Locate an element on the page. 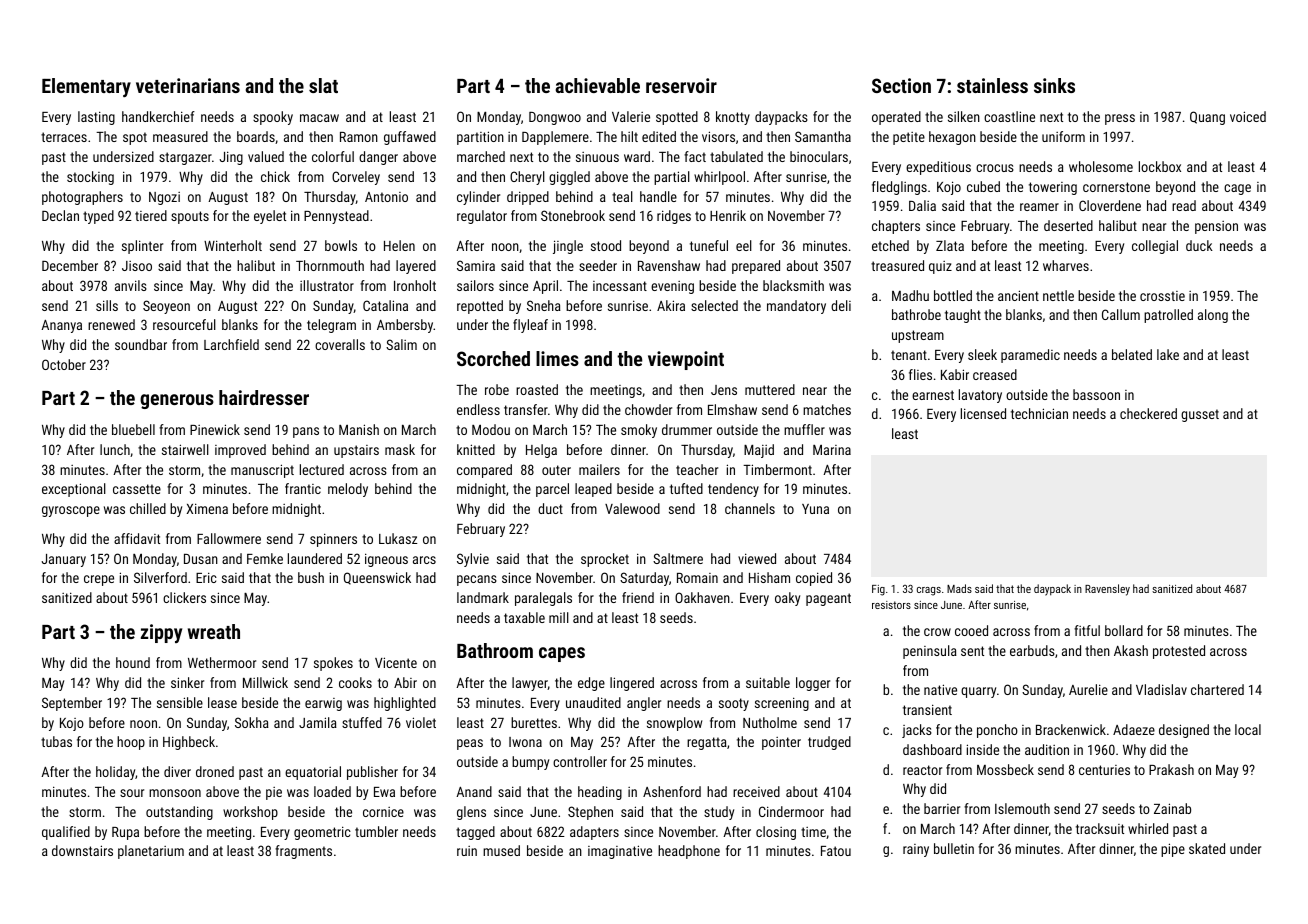  Aurelie is located at coordinates (1088, 689).
